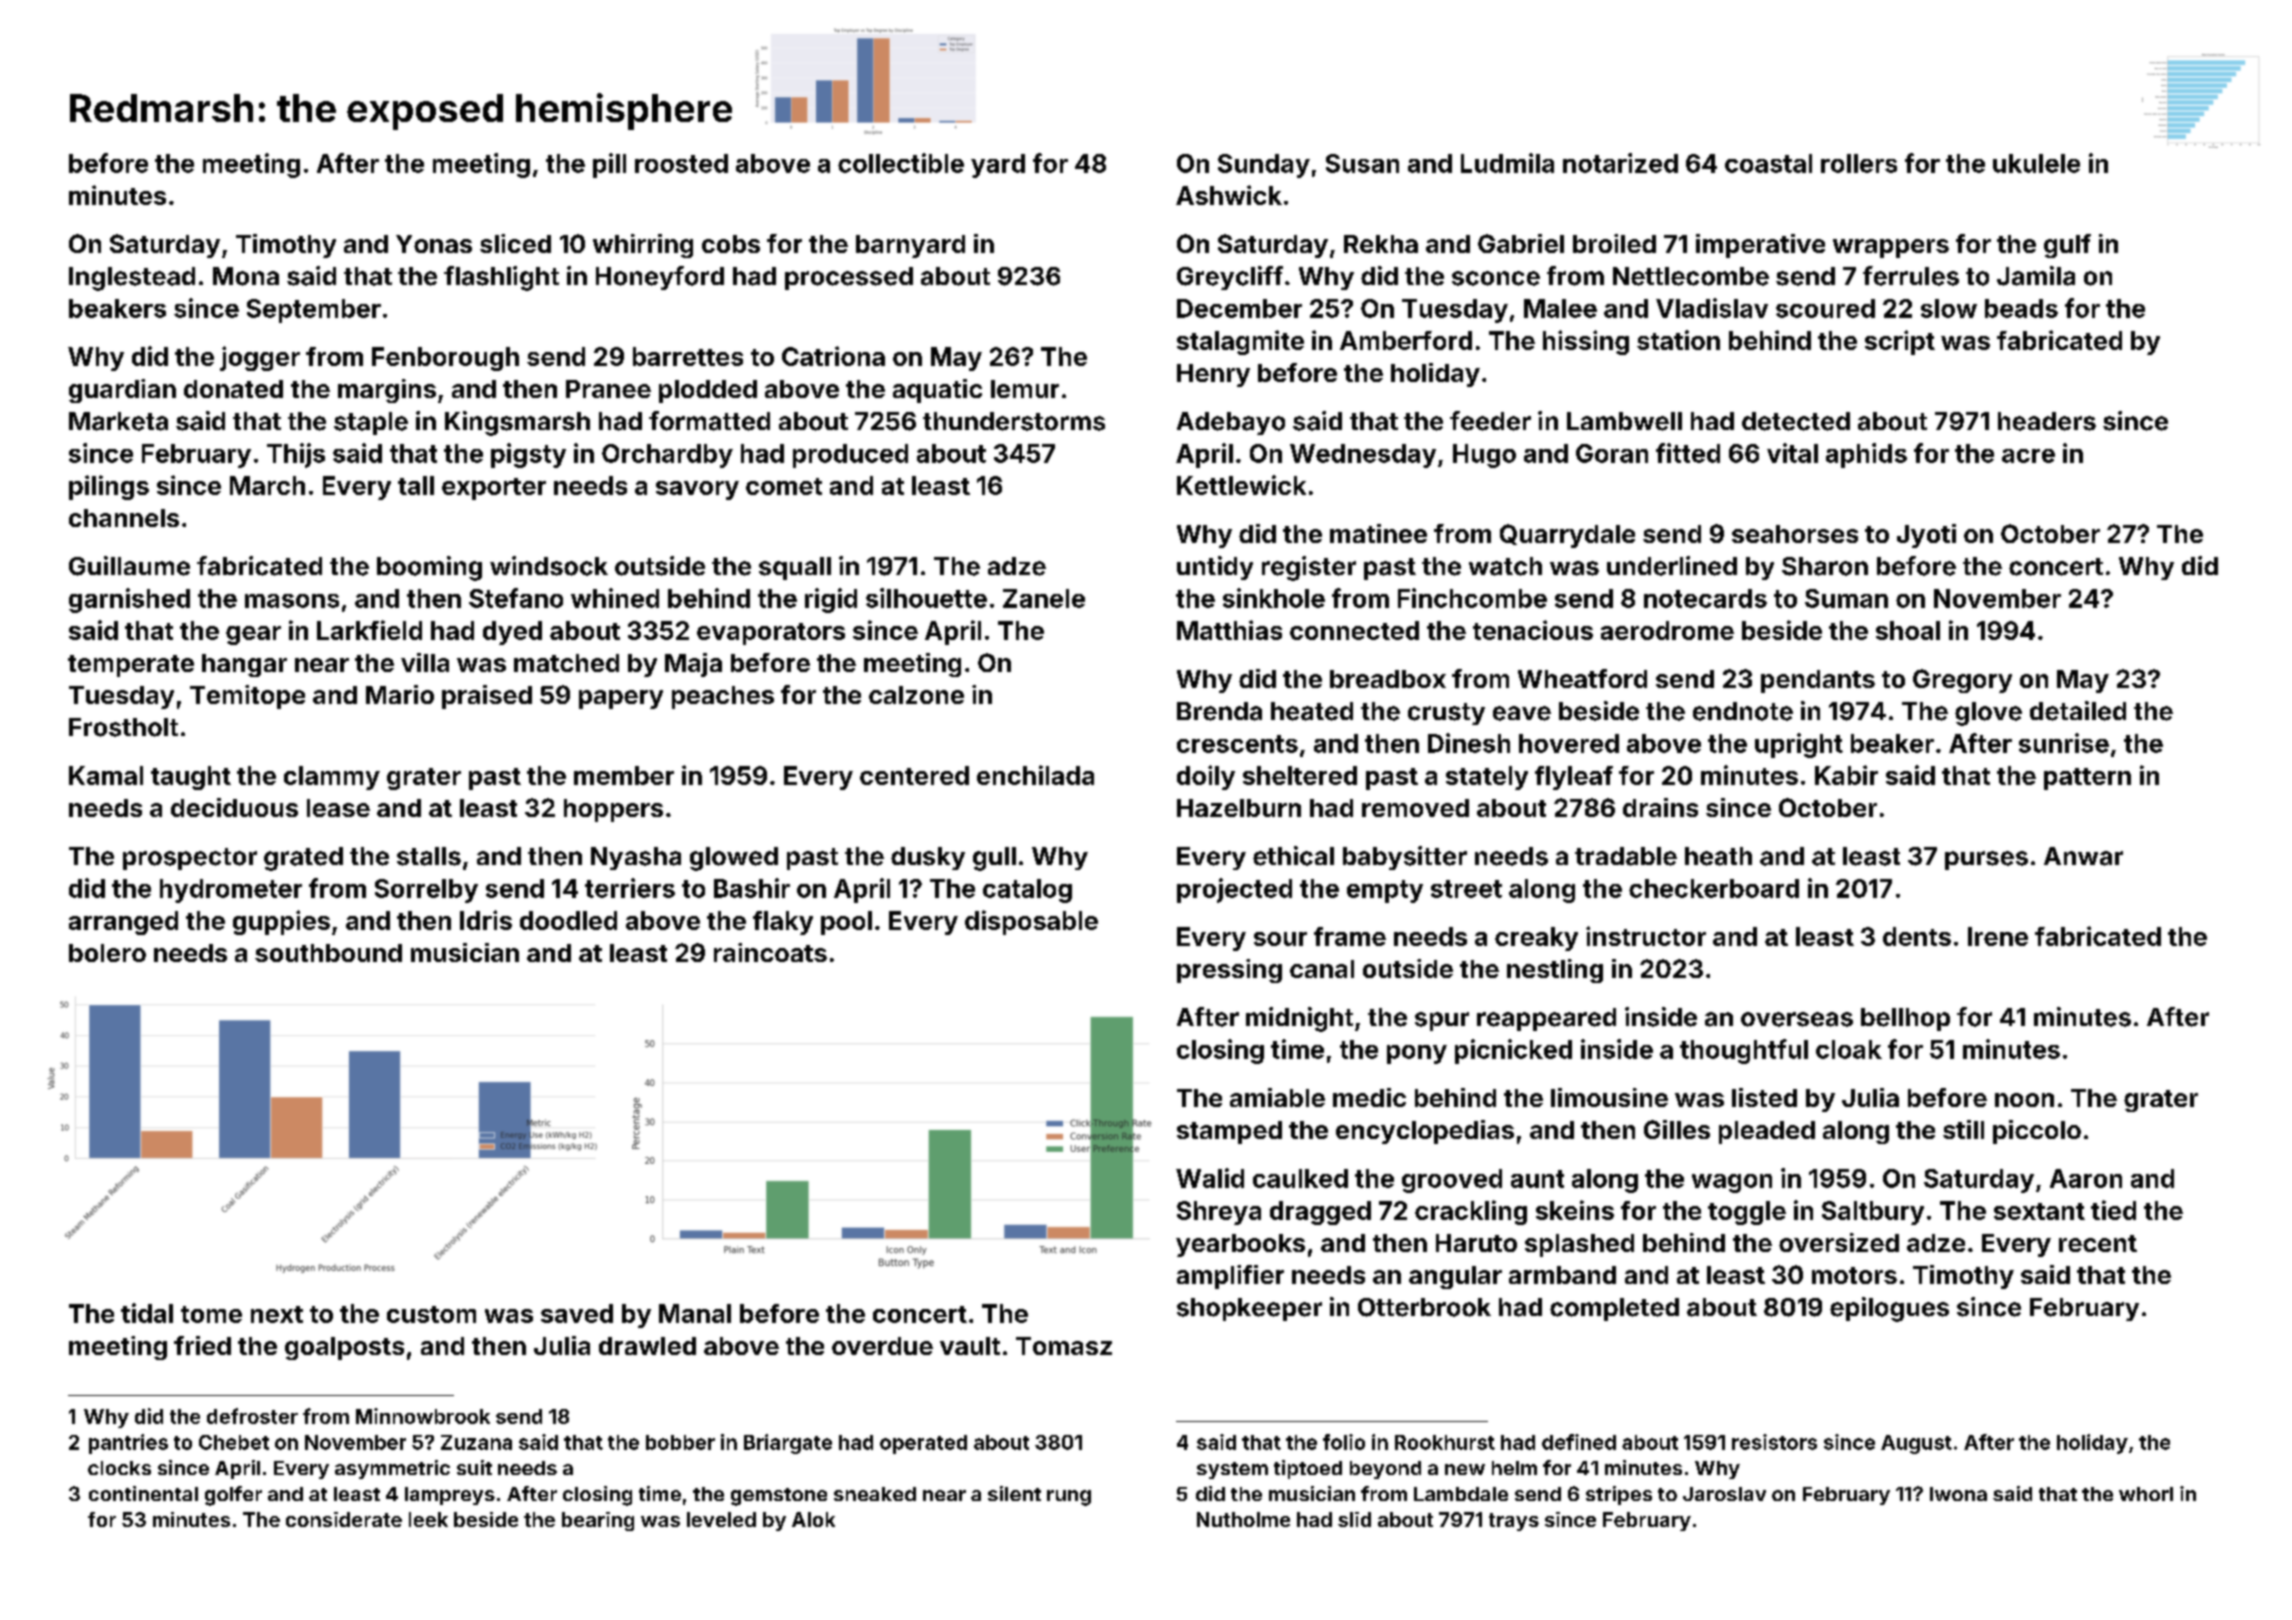  I want to click on southbound, so click(328, 953).
